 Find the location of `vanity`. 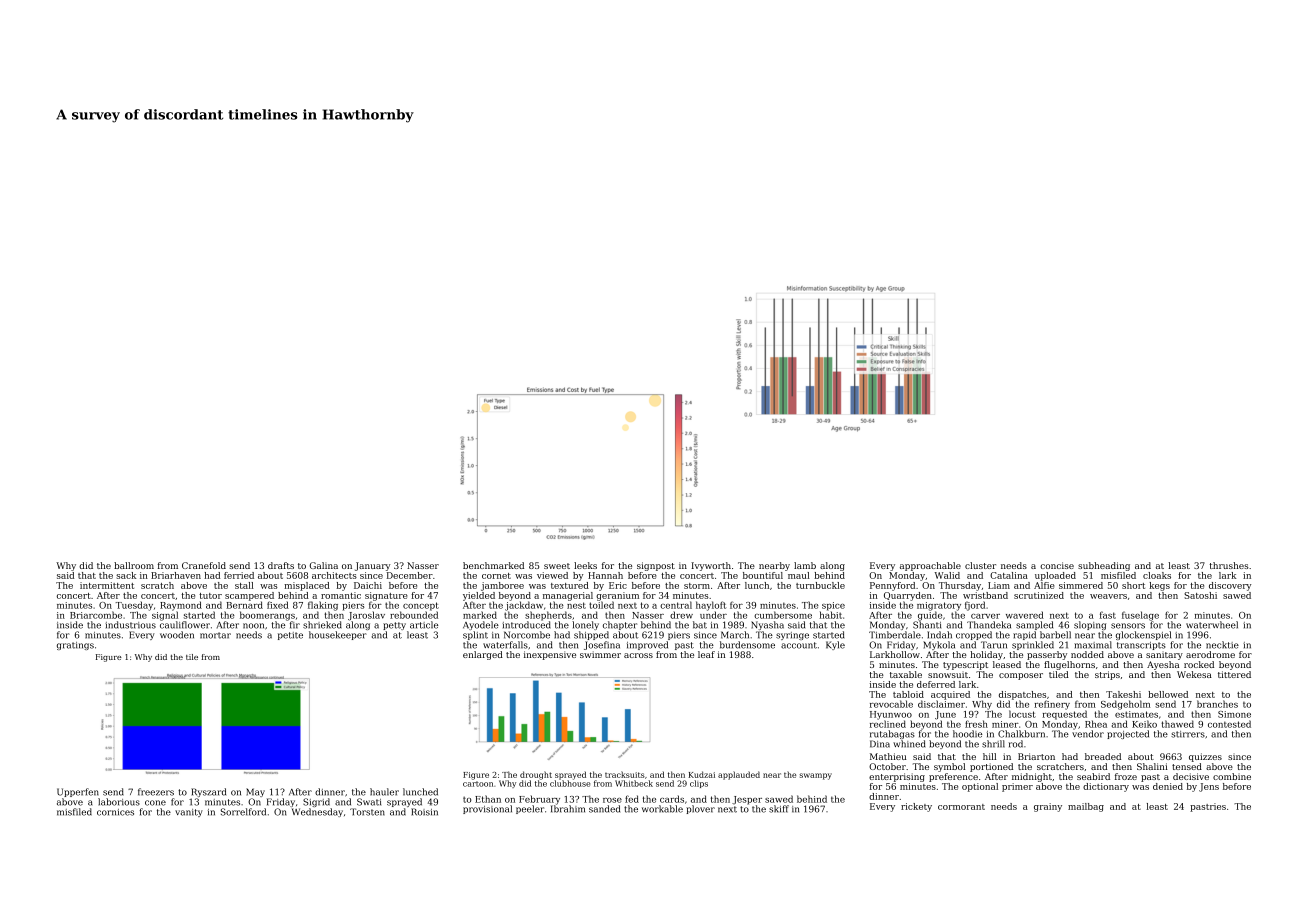

vanity is located at coordinates (189, 813).
